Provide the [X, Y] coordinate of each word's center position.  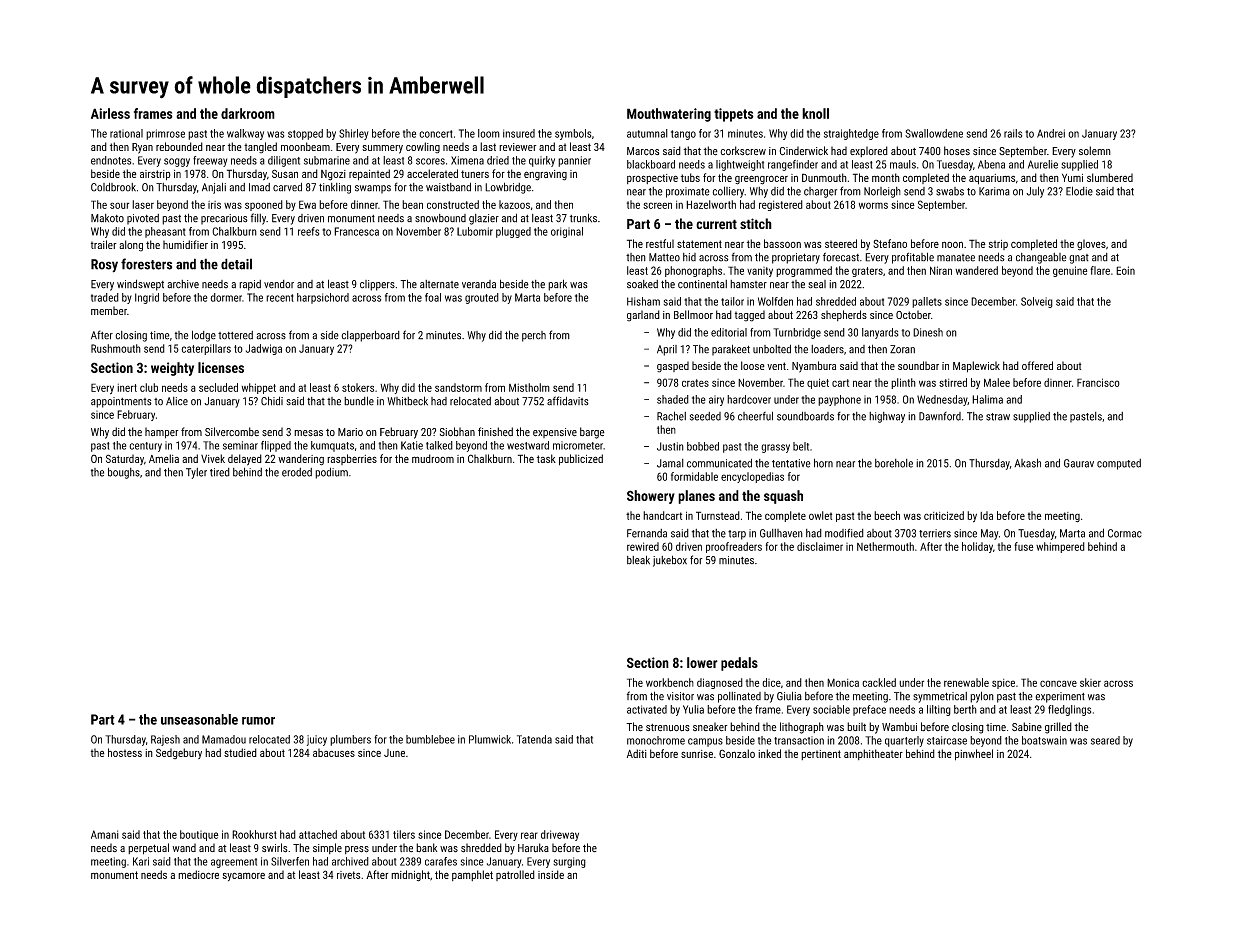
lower [702, 662]
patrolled [515, 875]
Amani [105, 834]
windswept [140, 285]
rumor [258, 721]
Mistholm [529, 387]
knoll [815, 113]
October [913, 314]
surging [569, 862]
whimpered [1060, 547]
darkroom [248, 113]
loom [489, 133]
